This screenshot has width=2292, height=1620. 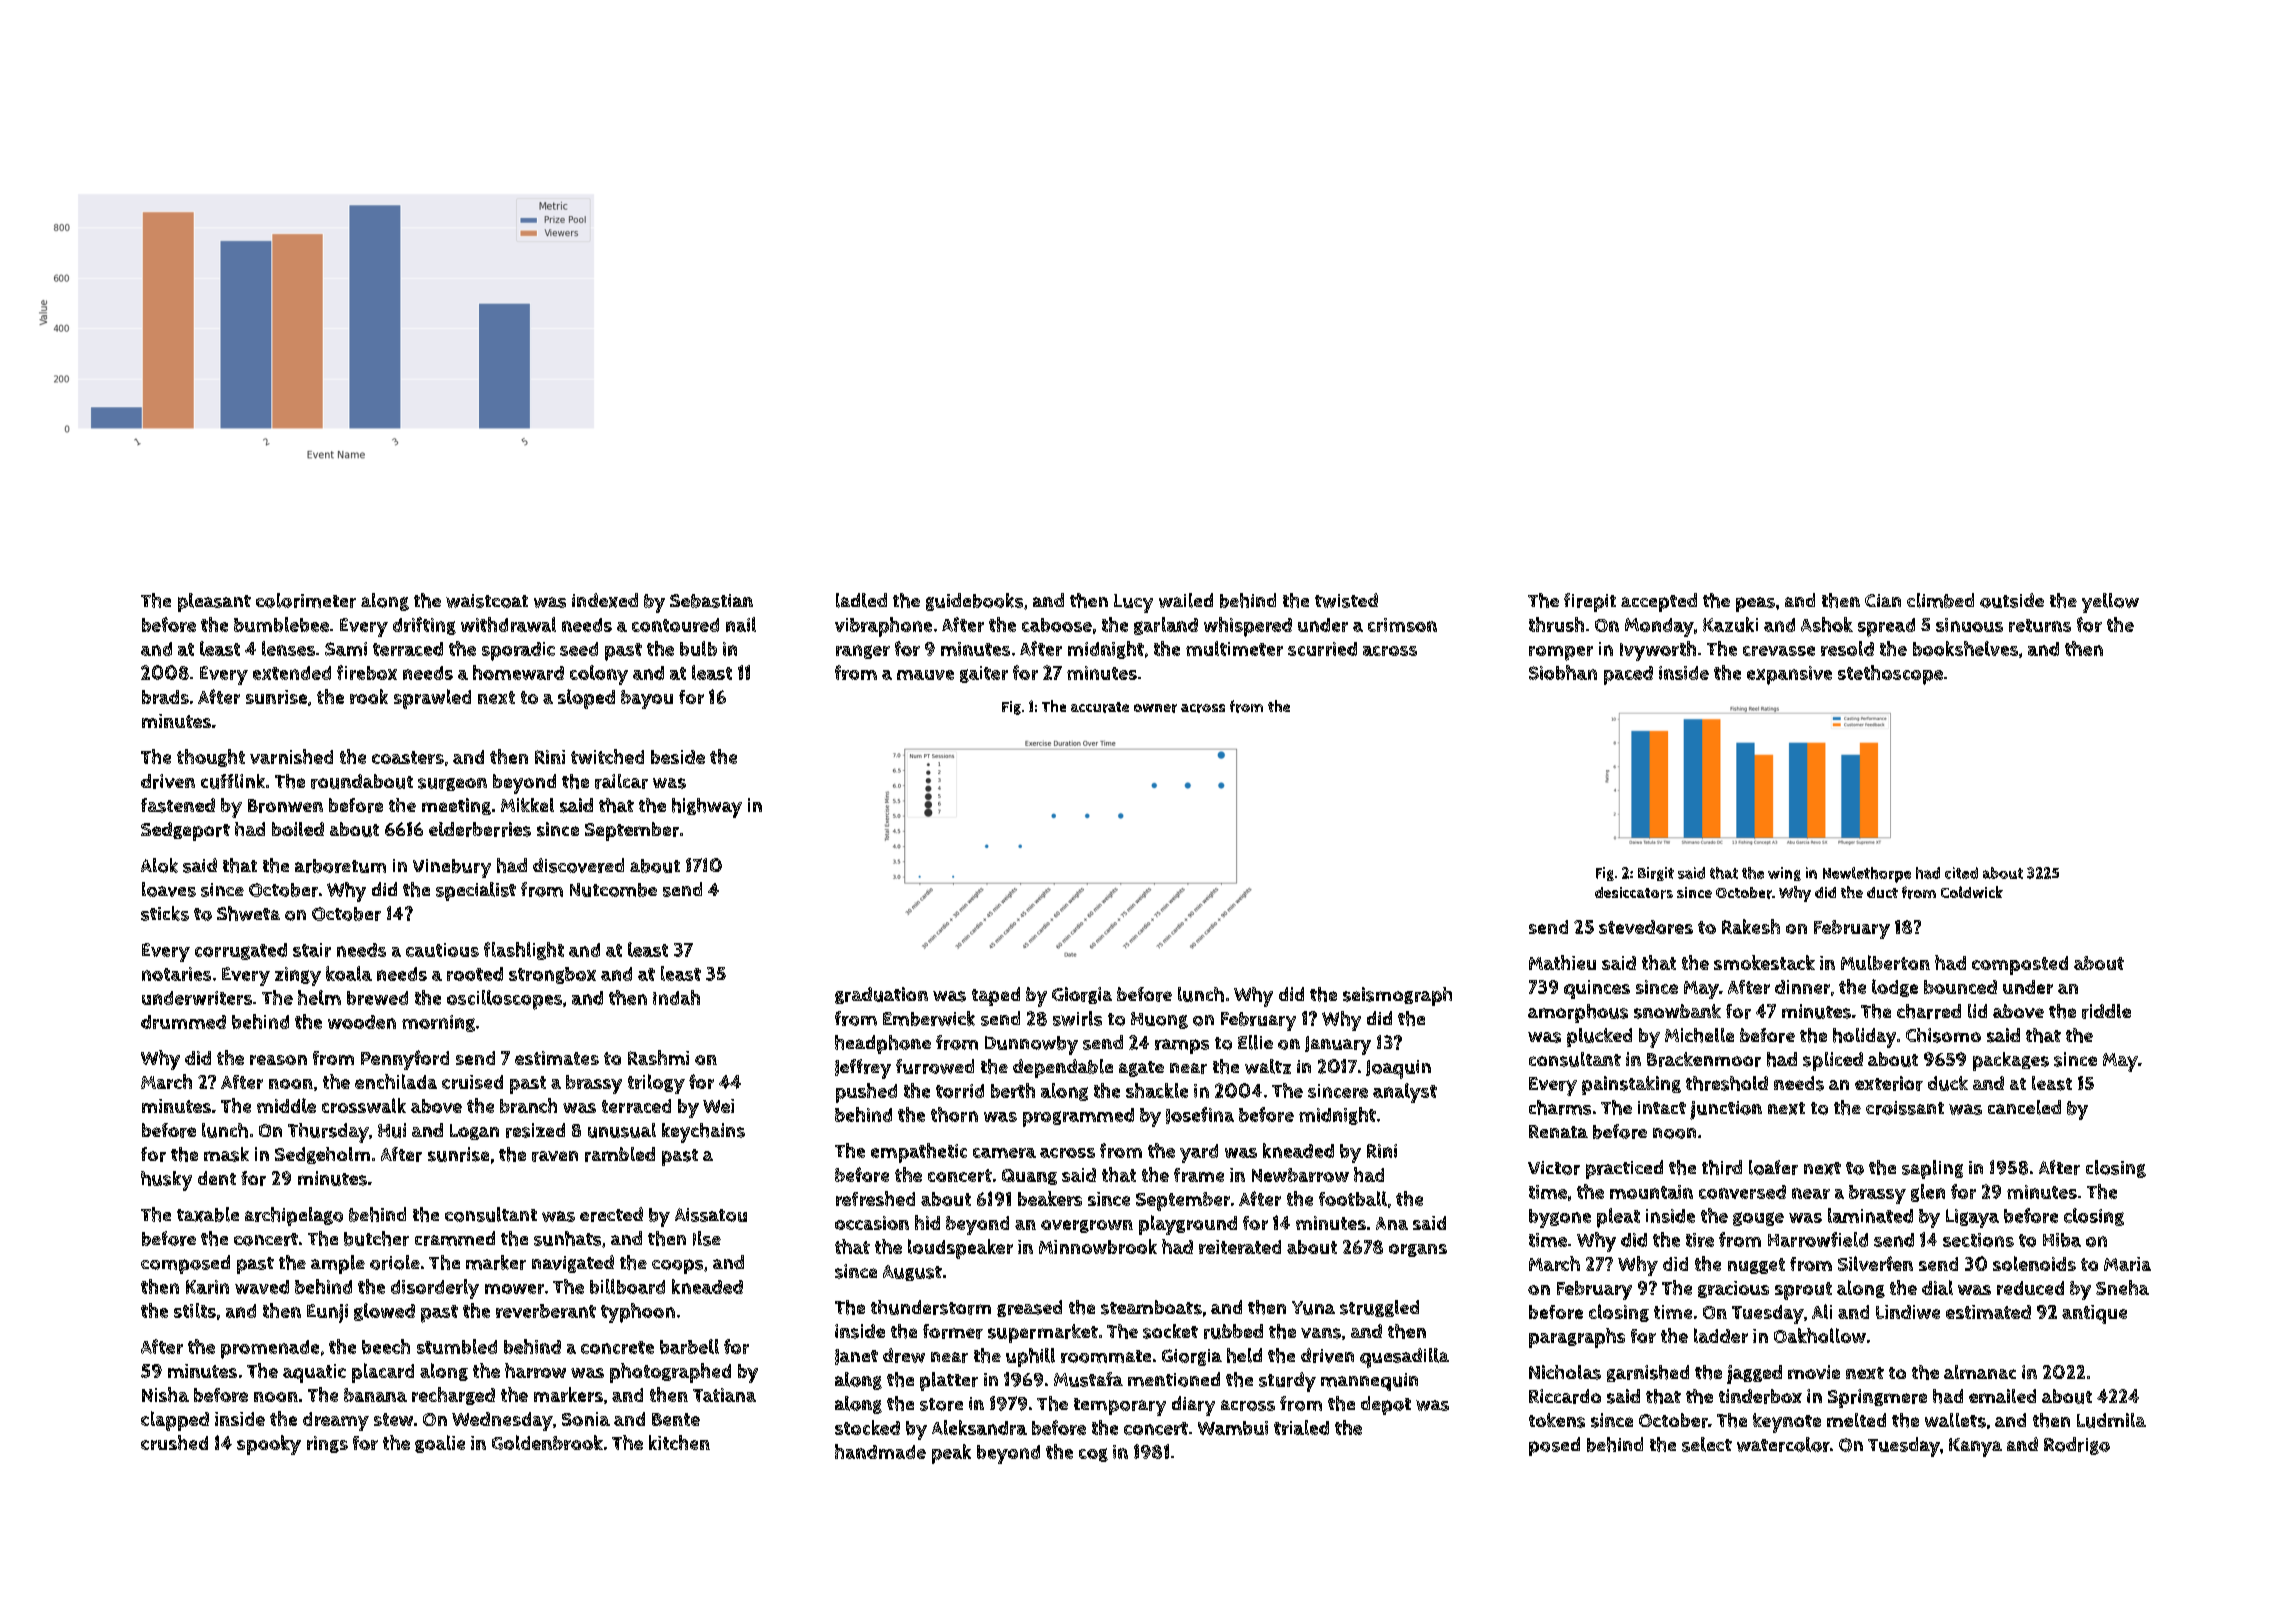 What do you see at coordinates (707, 808) in the screenshot?
I see `highway` at bounding box center [707, 808].
